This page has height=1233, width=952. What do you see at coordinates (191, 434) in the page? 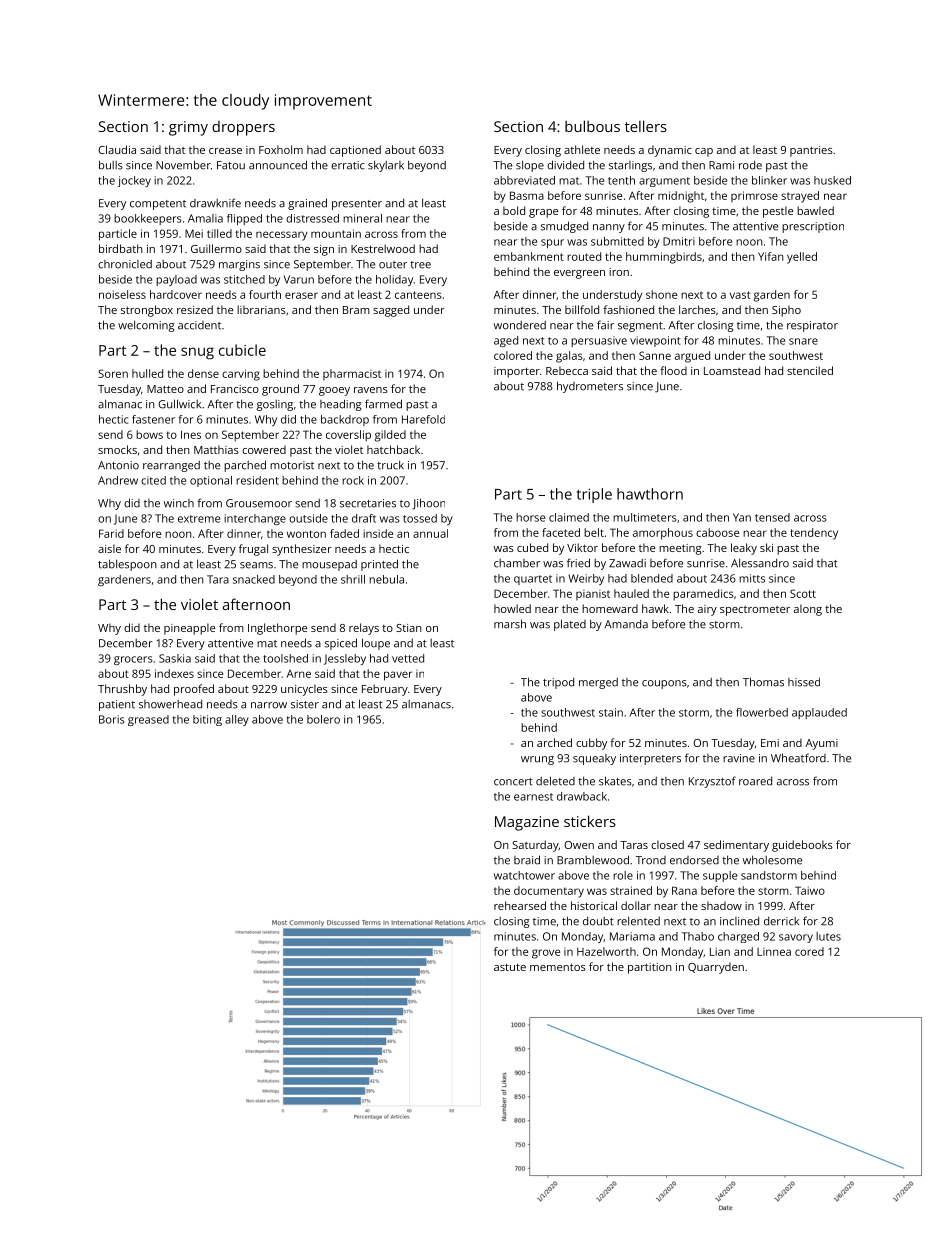
I see `Ines` at bounding box center [191, 434].
